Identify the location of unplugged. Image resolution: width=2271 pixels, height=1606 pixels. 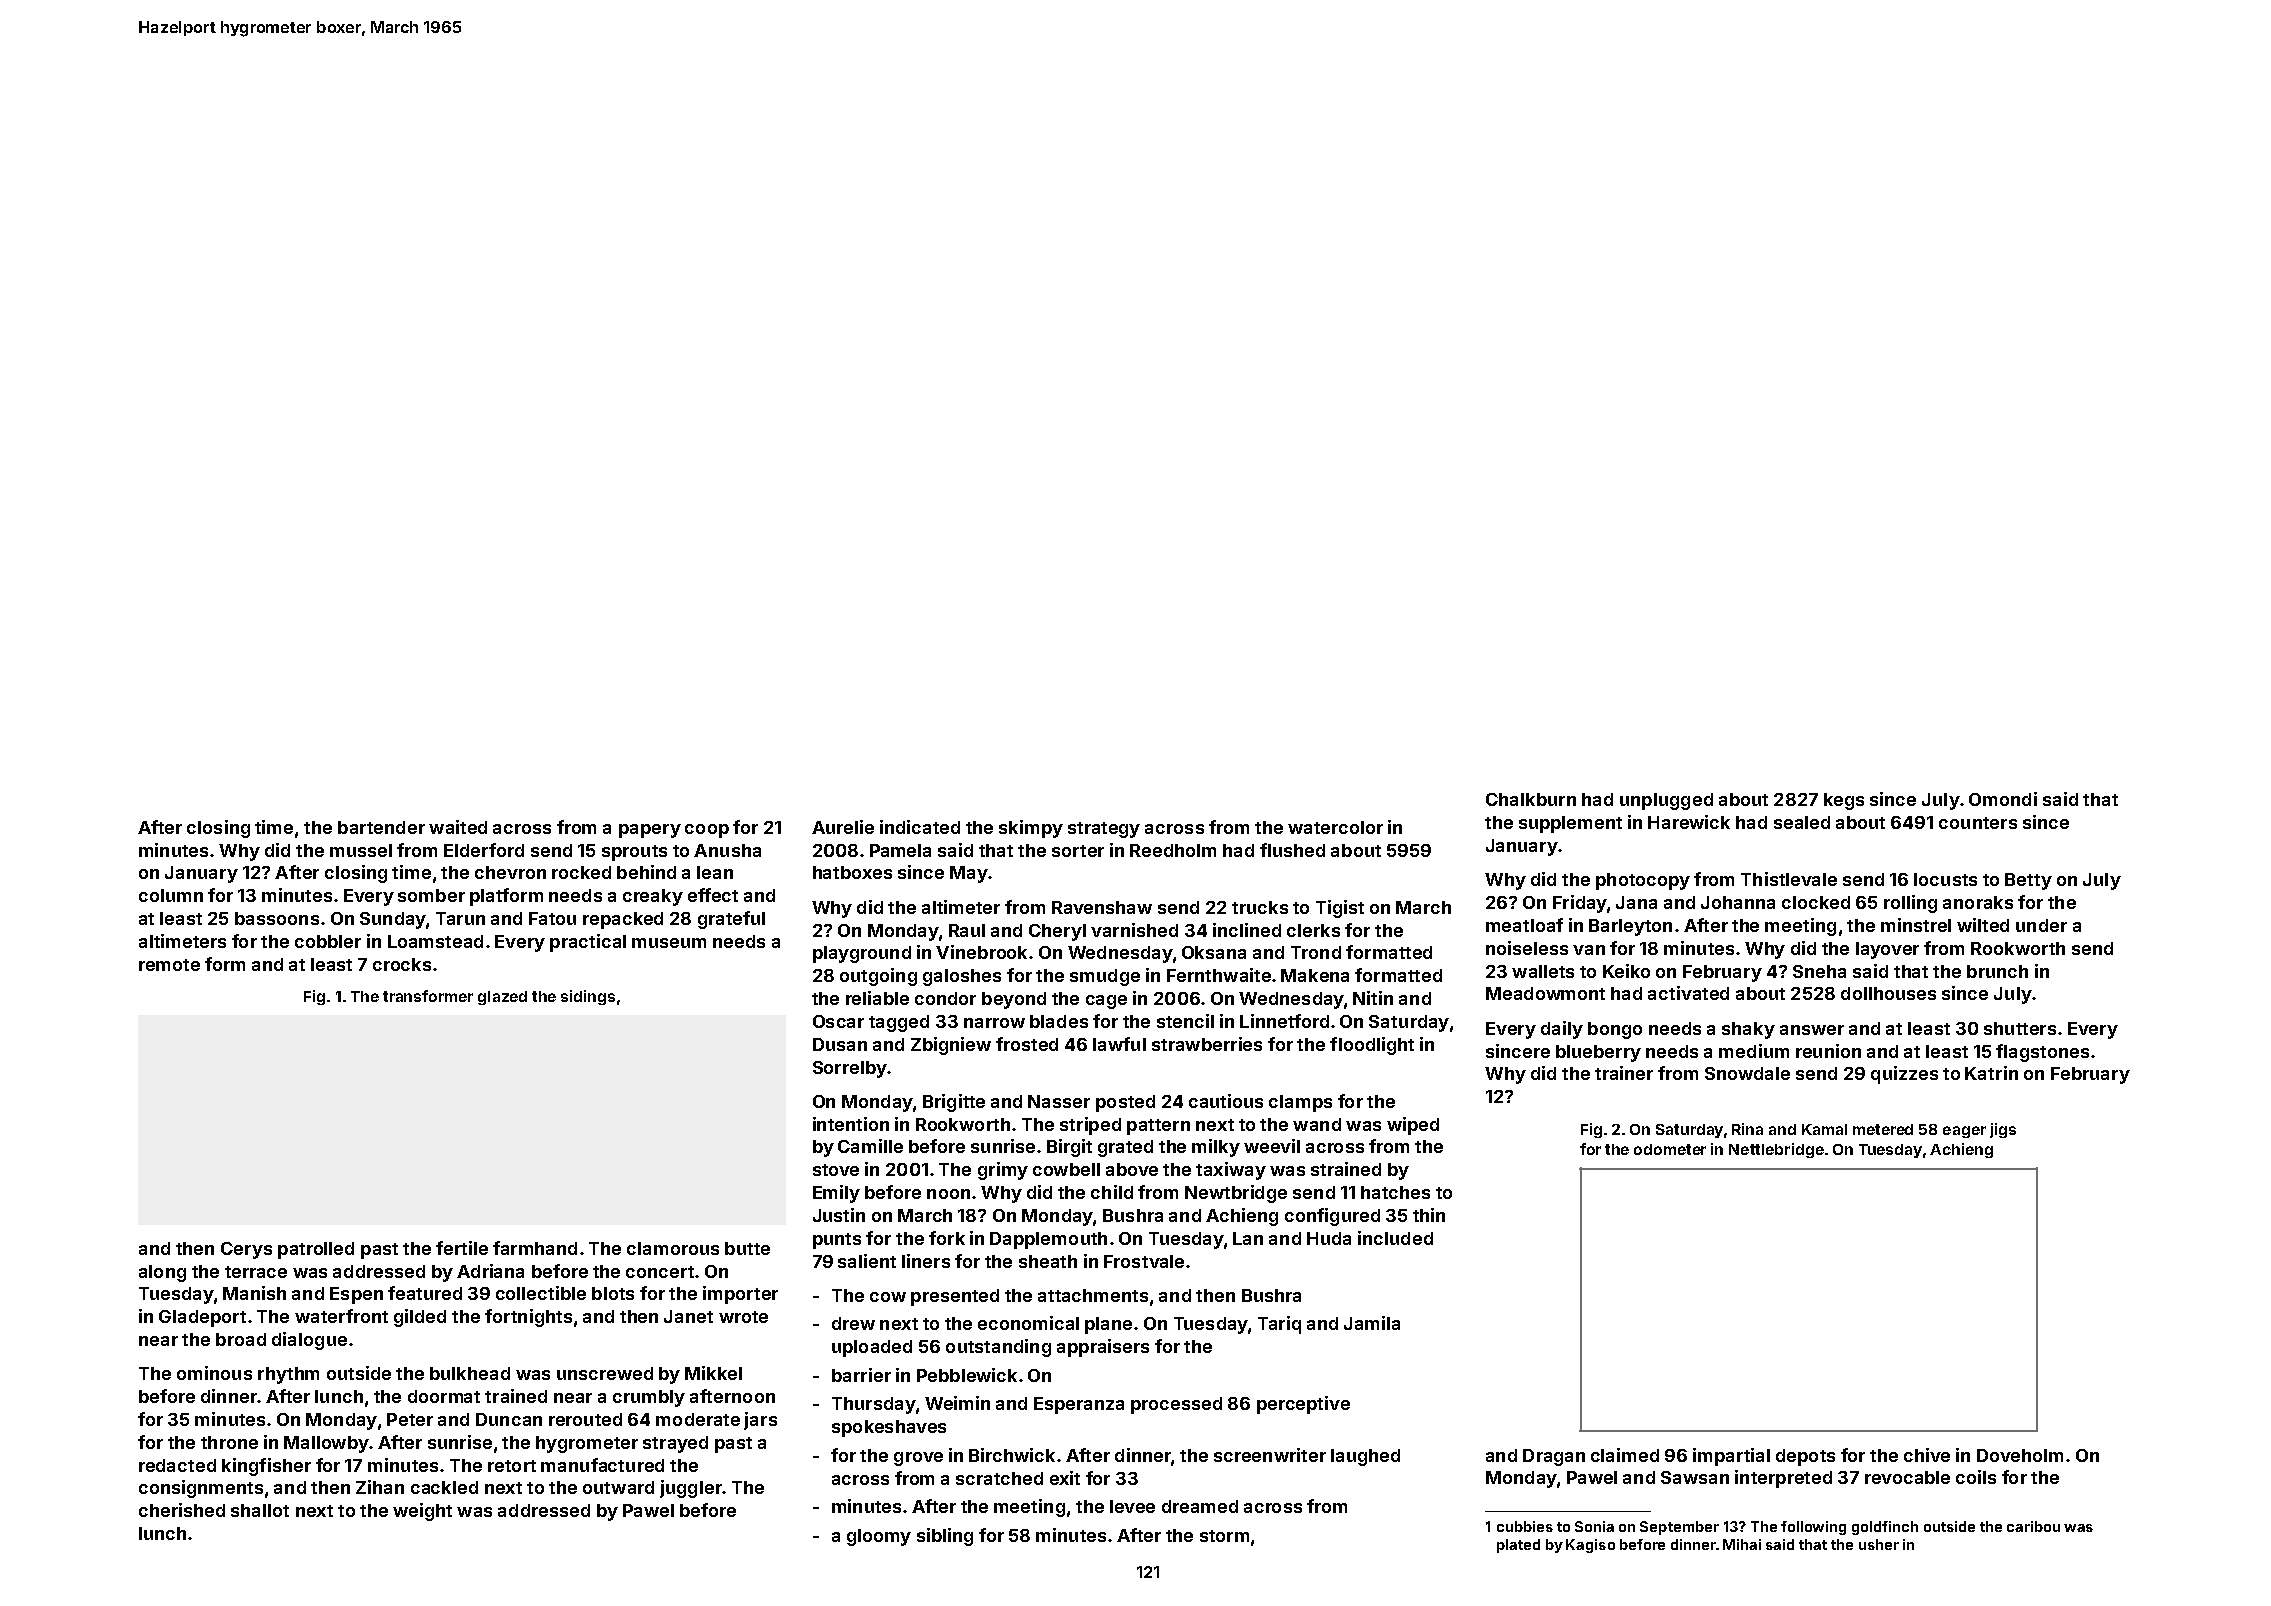
(1666, 801).
